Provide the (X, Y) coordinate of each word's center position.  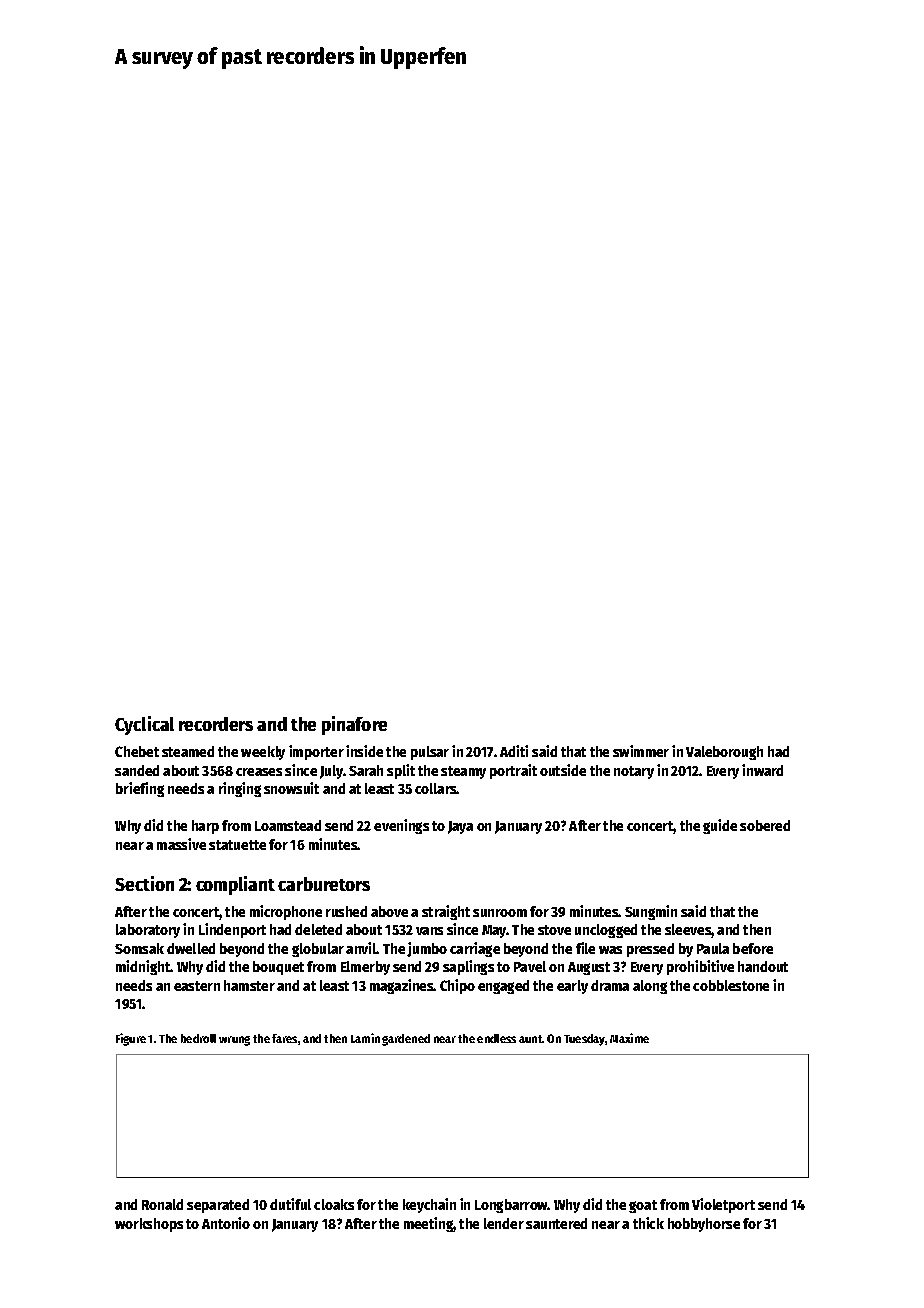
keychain (429, 1205)
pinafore (354, 725)
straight (446, 912)
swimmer (641, 751)
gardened (406, 1040)
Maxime (629, 1038)
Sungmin (651, 912)
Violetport (723, 1205)
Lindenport (232, 930)
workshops (149, 1225)
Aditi (514, 751)
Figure (131, 1039)
